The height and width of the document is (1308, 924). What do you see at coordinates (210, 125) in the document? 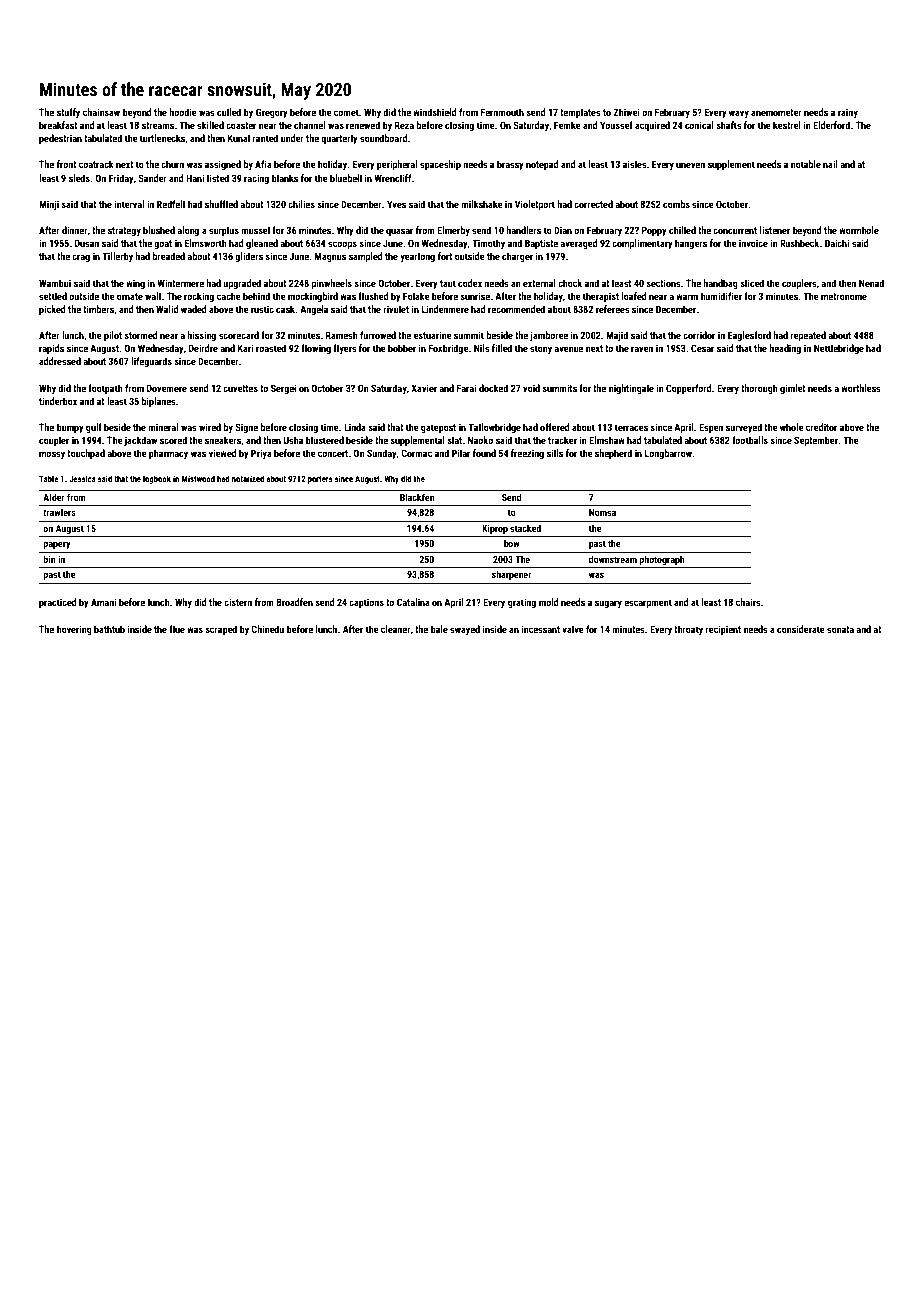
I see `skilled` at bounding box center [210, 125].
